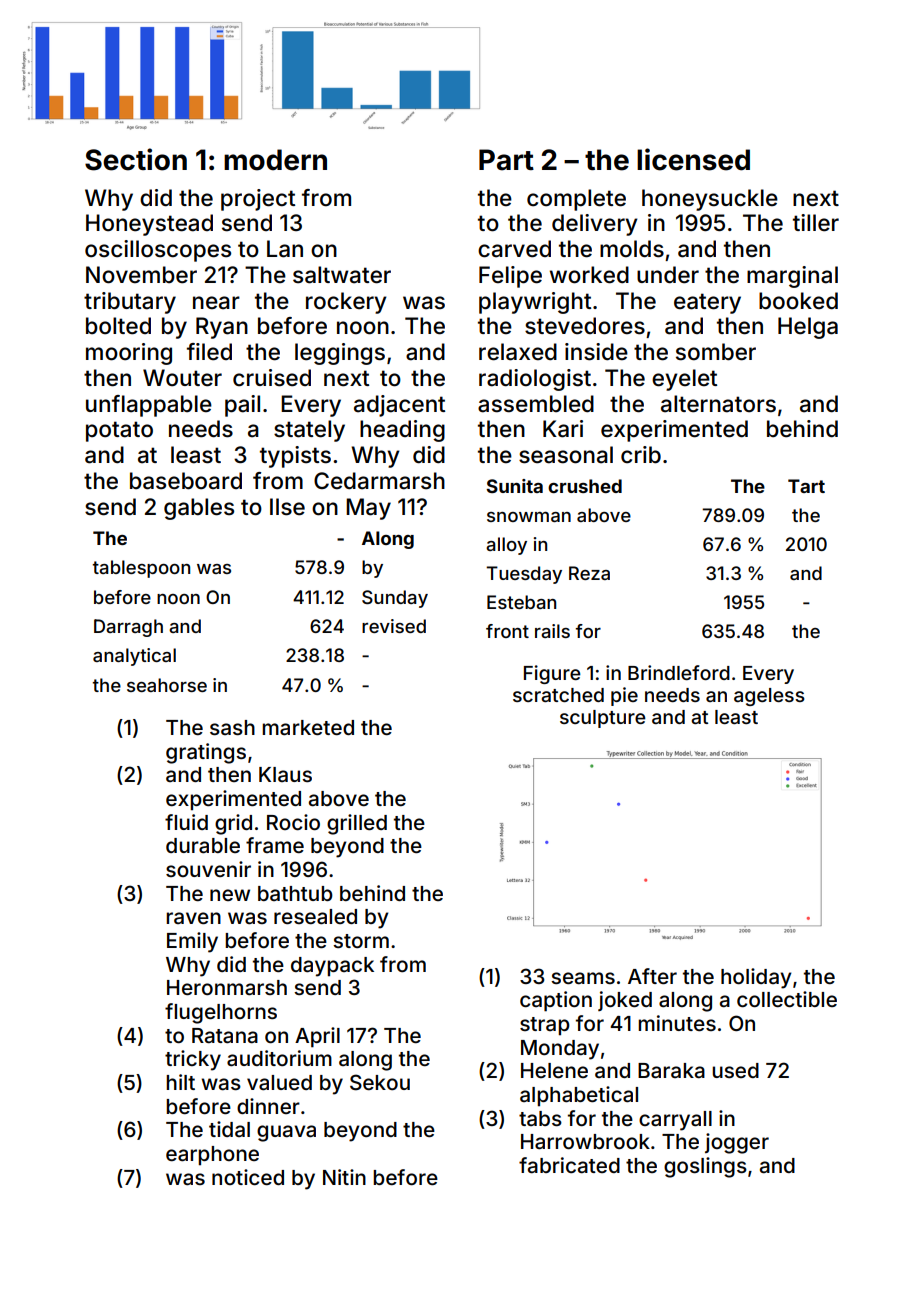  What do you see at coordinates (258, 200) in the screenshot?
I see `project` at bounding box center [258, 200].
